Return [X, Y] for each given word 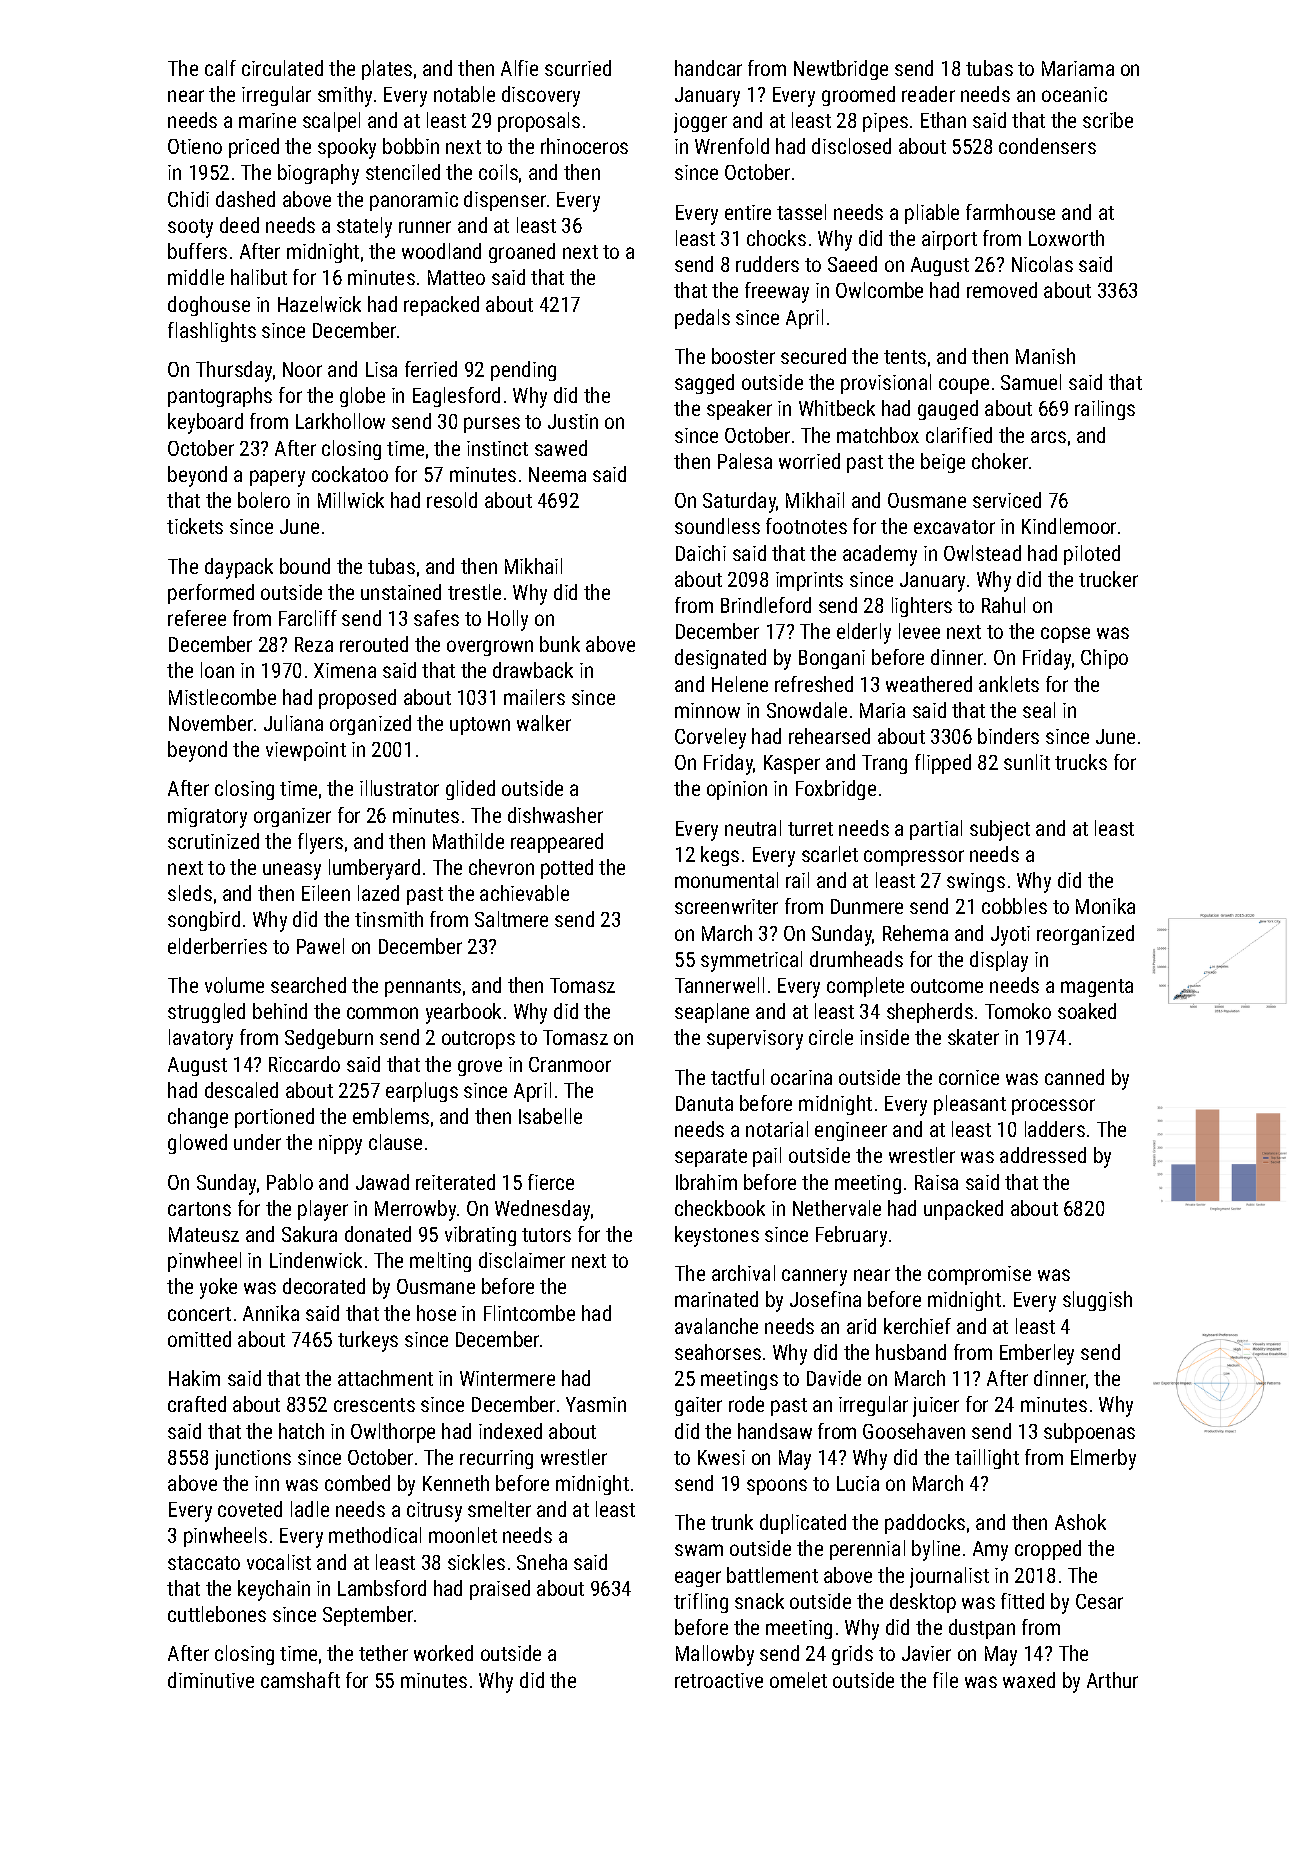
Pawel [320, 946]
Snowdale [807, 710]
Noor [302, 369]
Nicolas [1042, 264]
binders [1008, 736]
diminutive [211, 1680]
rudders [767, 264]
